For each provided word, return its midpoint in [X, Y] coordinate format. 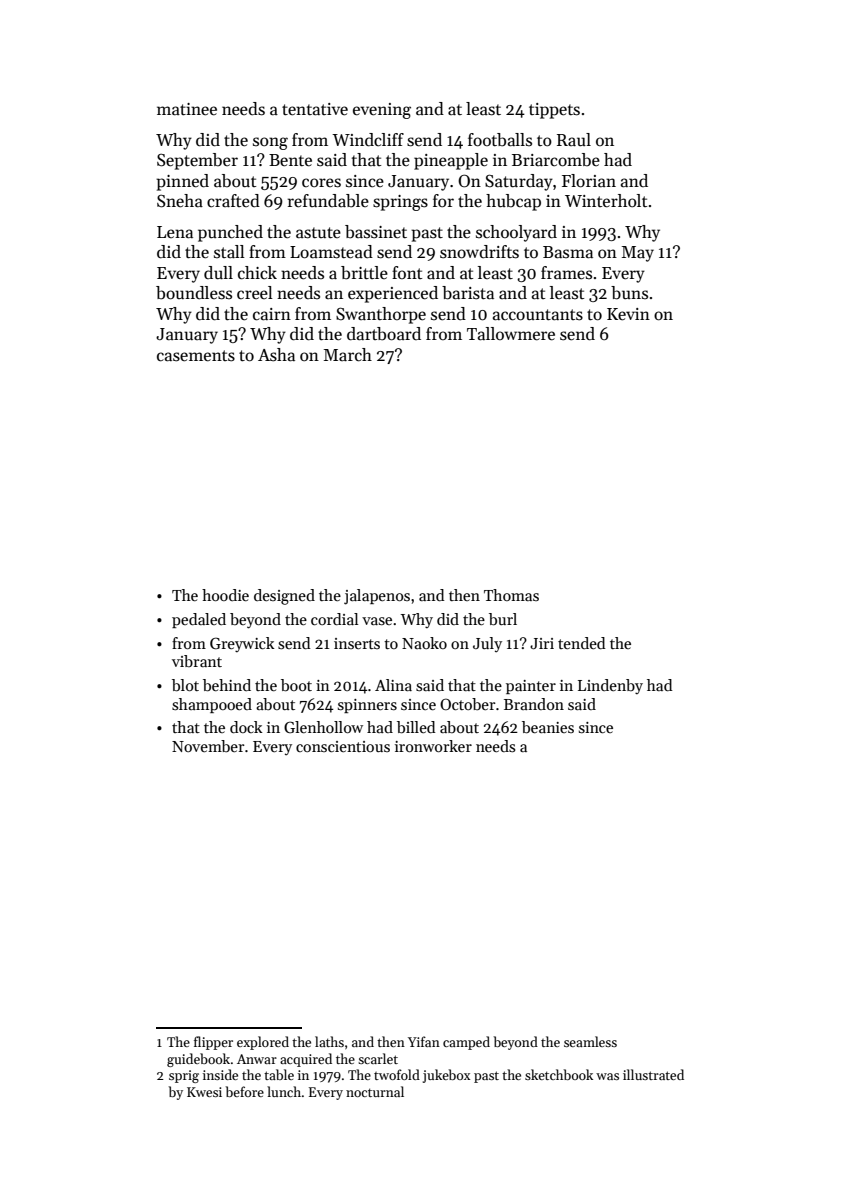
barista [468, 293]
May [638, 254]
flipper [213, 1043]
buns [629, 293]
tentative [315, 109]
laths [329, 1041]
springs [400, 203]
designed [284, 597]
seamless [590, 1041]
